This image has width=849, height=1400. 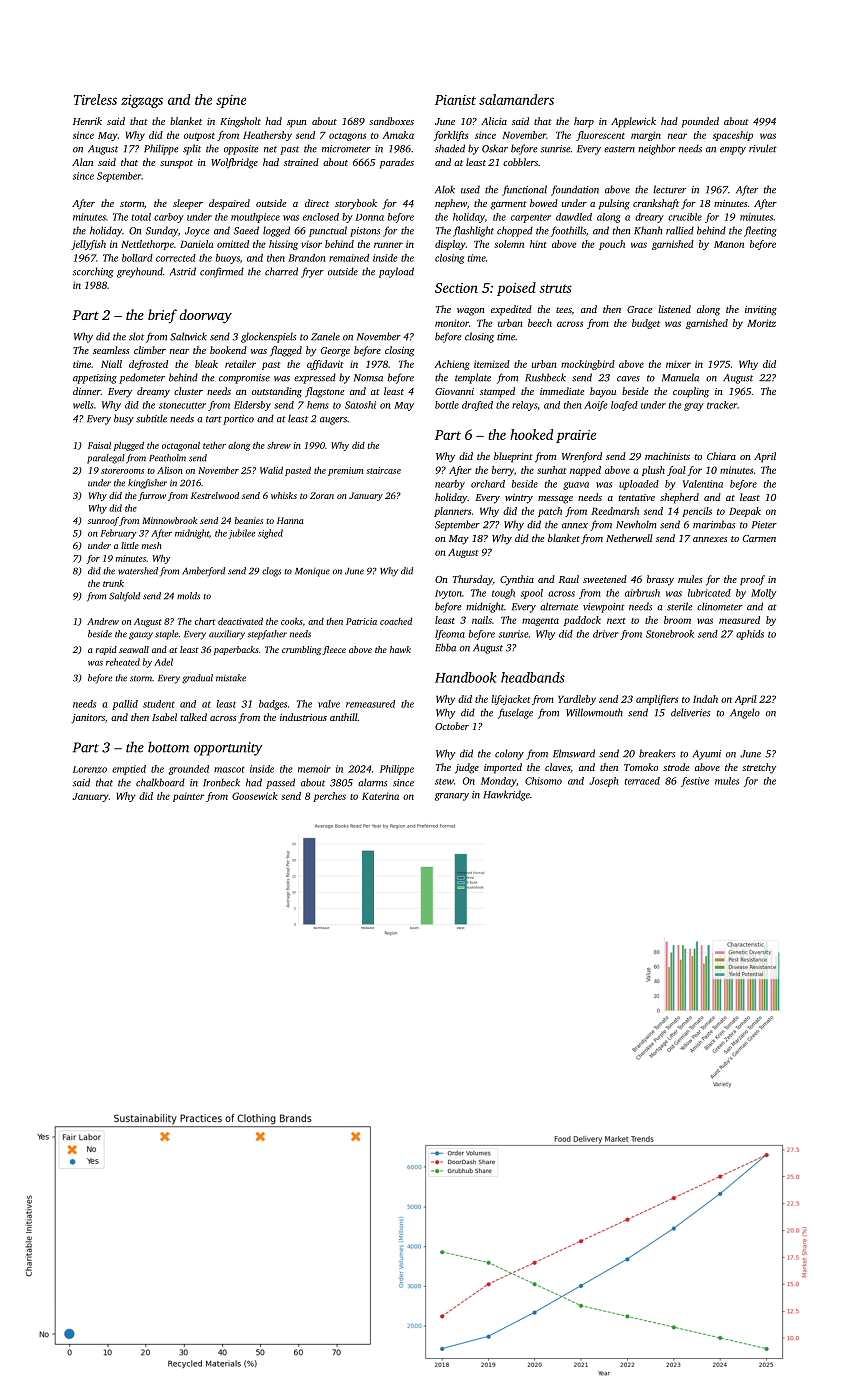 What do you see at coordinates (750, 635) in the image?
I see `aphids` at bounding box center [750, 635].
